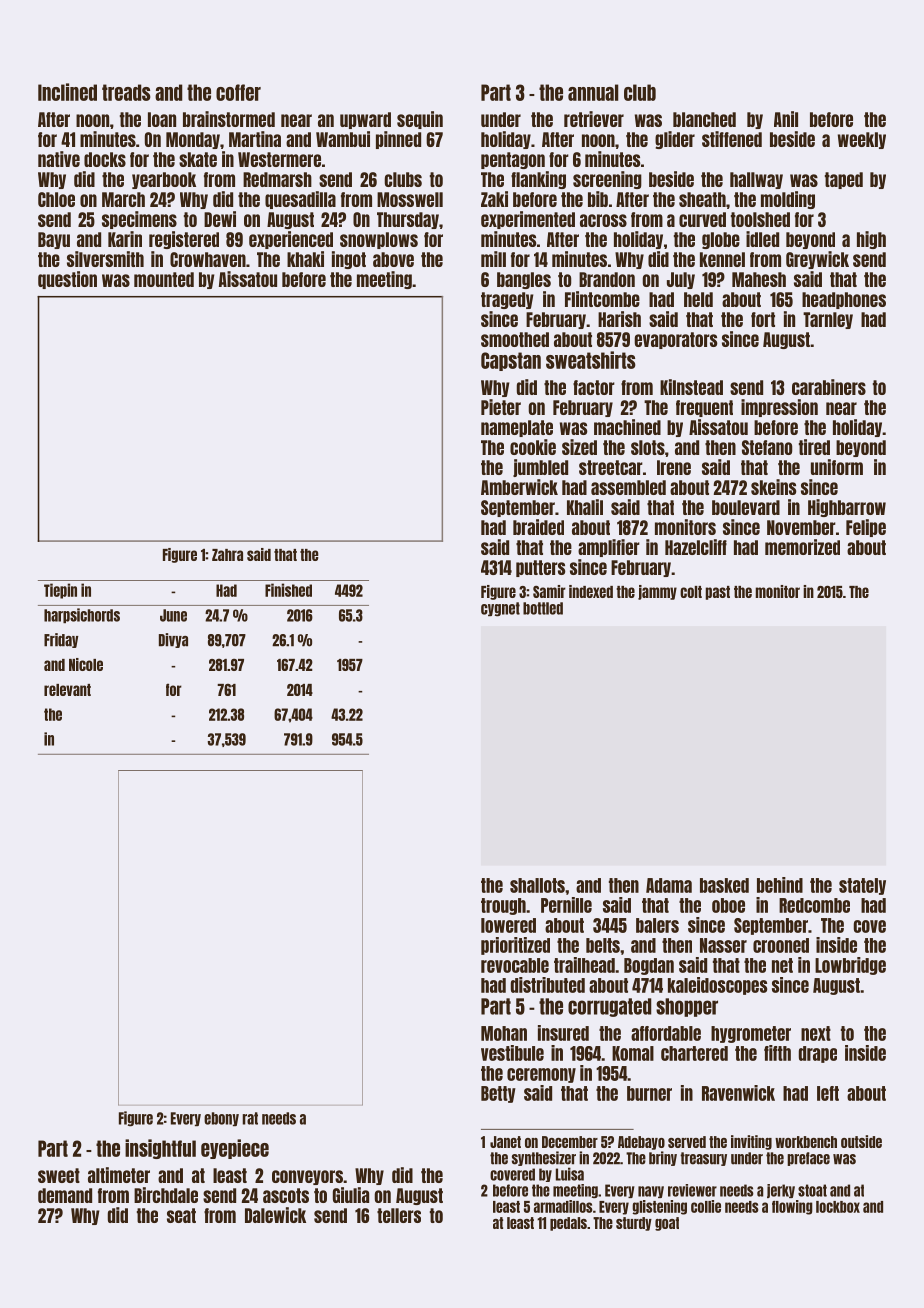  What do you see at coordinates (568, 1224) in the image?
I see `pedals` at bounding box center [568, 1224].
